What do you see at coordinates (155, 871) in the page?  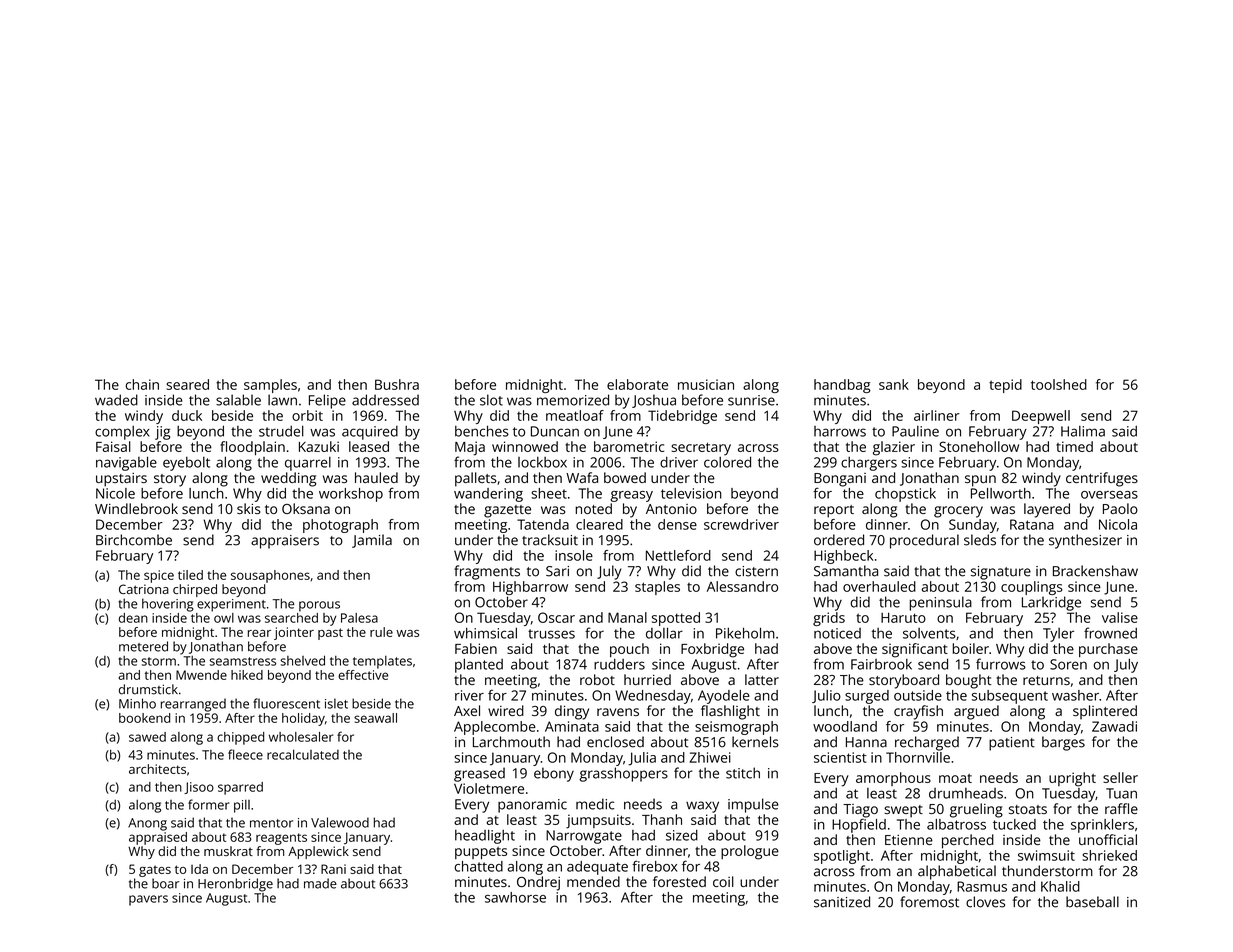 I see `gates` at bounding box center [155, 871].
